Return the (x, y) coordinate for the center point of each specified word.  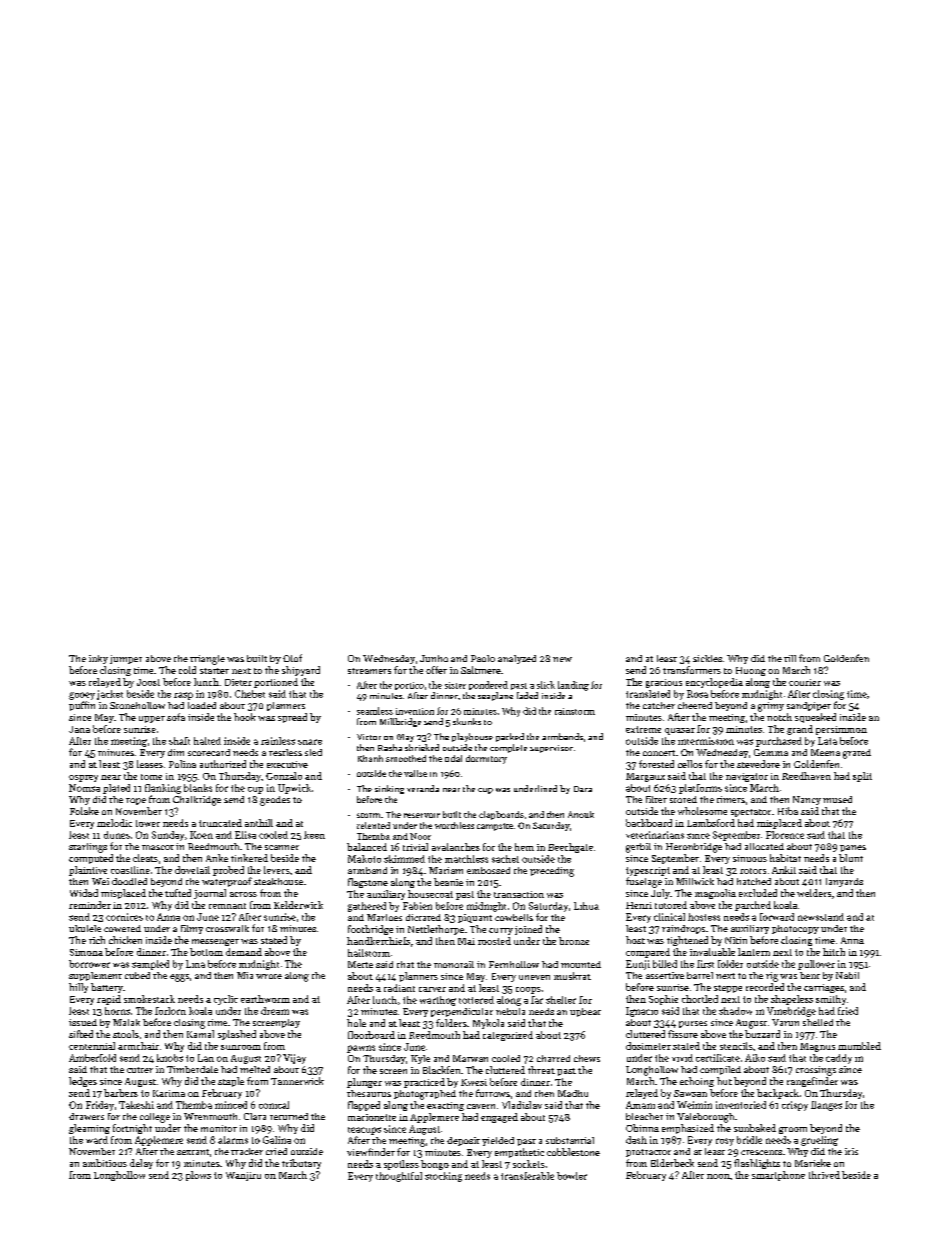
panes (853, 848)
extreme (643, 729)
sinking (389, 789)
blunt (851, 858)
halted (207, 741)
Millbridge (400, 722)
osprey (83, 778)
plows (198, 1176)
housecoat (430, 894)
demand (244, 952)
